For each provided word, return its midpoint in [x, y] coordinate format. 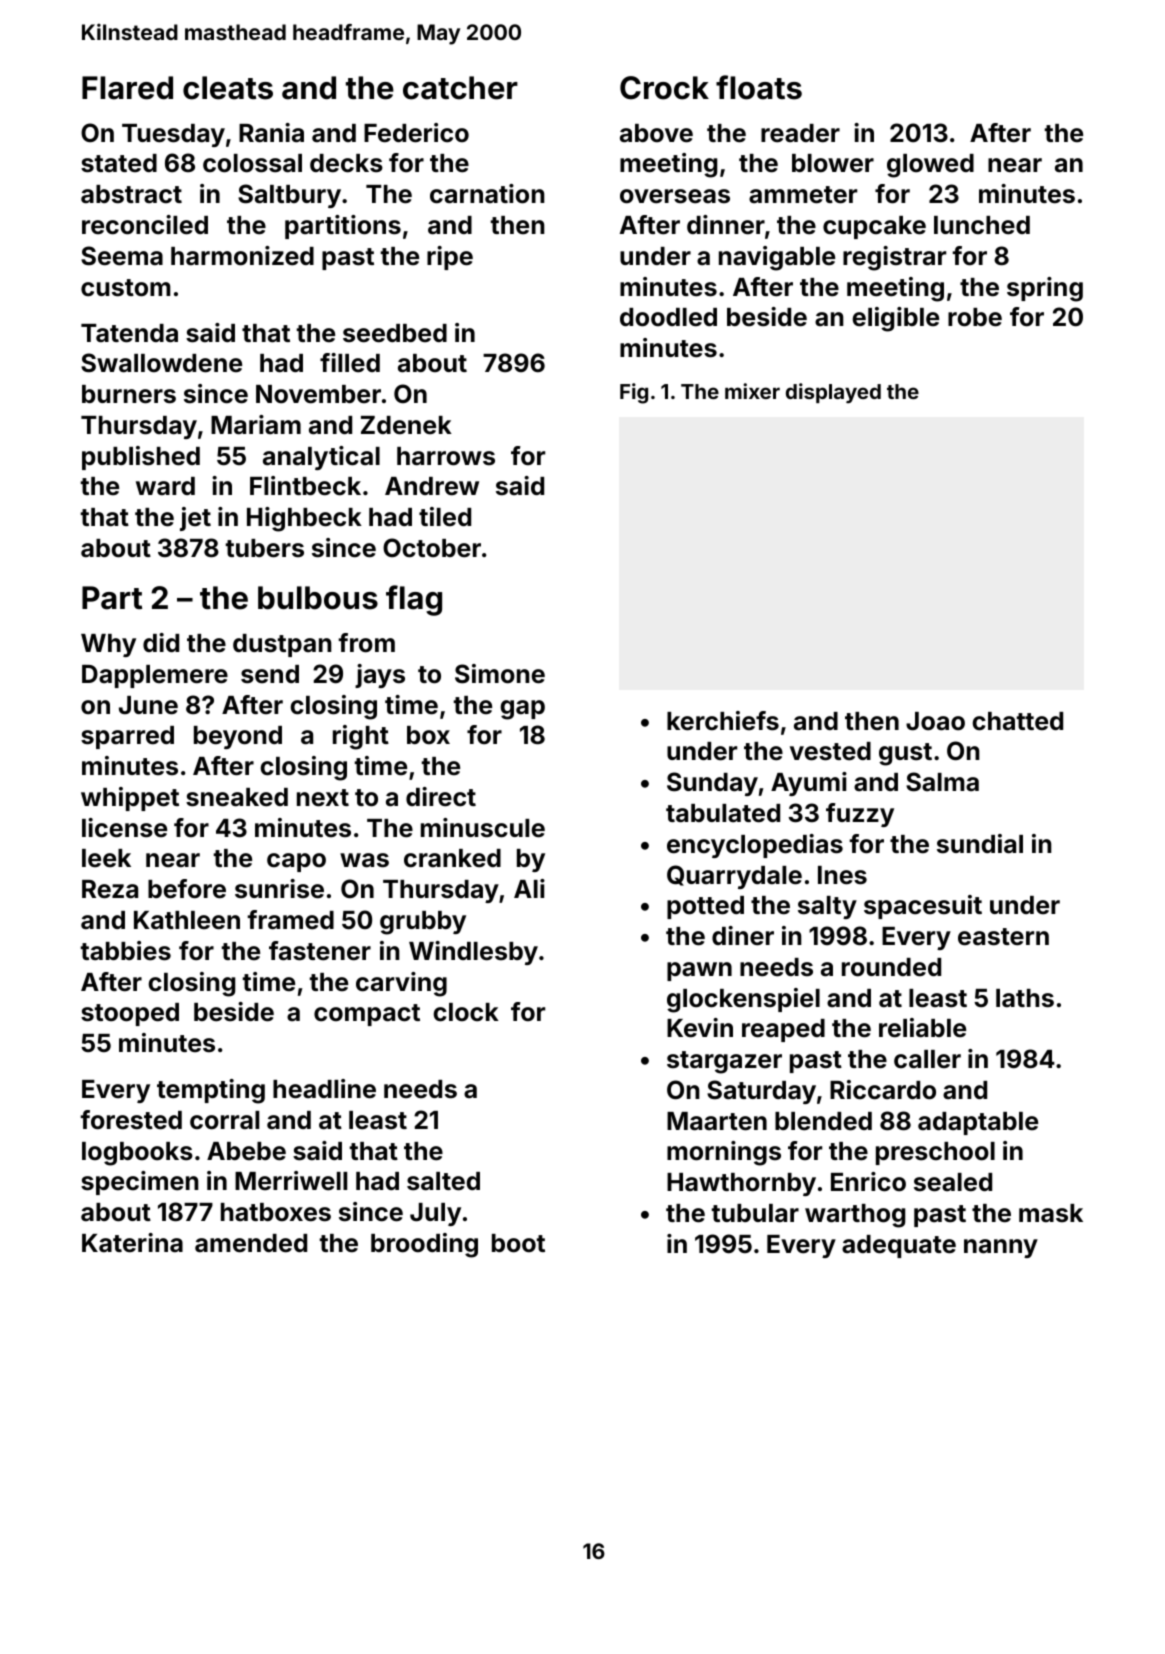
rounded [891, 967]
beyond [238, 737]
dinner [726, 225]
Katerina [132, 1243]
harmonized [242, 256]
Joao [935, 721]
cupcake [874, 227]
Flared [127, 88]
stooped [130, 1014]
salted [443, 1181]
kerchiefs [723, 721]
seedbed [395, 333]
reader [800, 133]
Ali [529, 888]
